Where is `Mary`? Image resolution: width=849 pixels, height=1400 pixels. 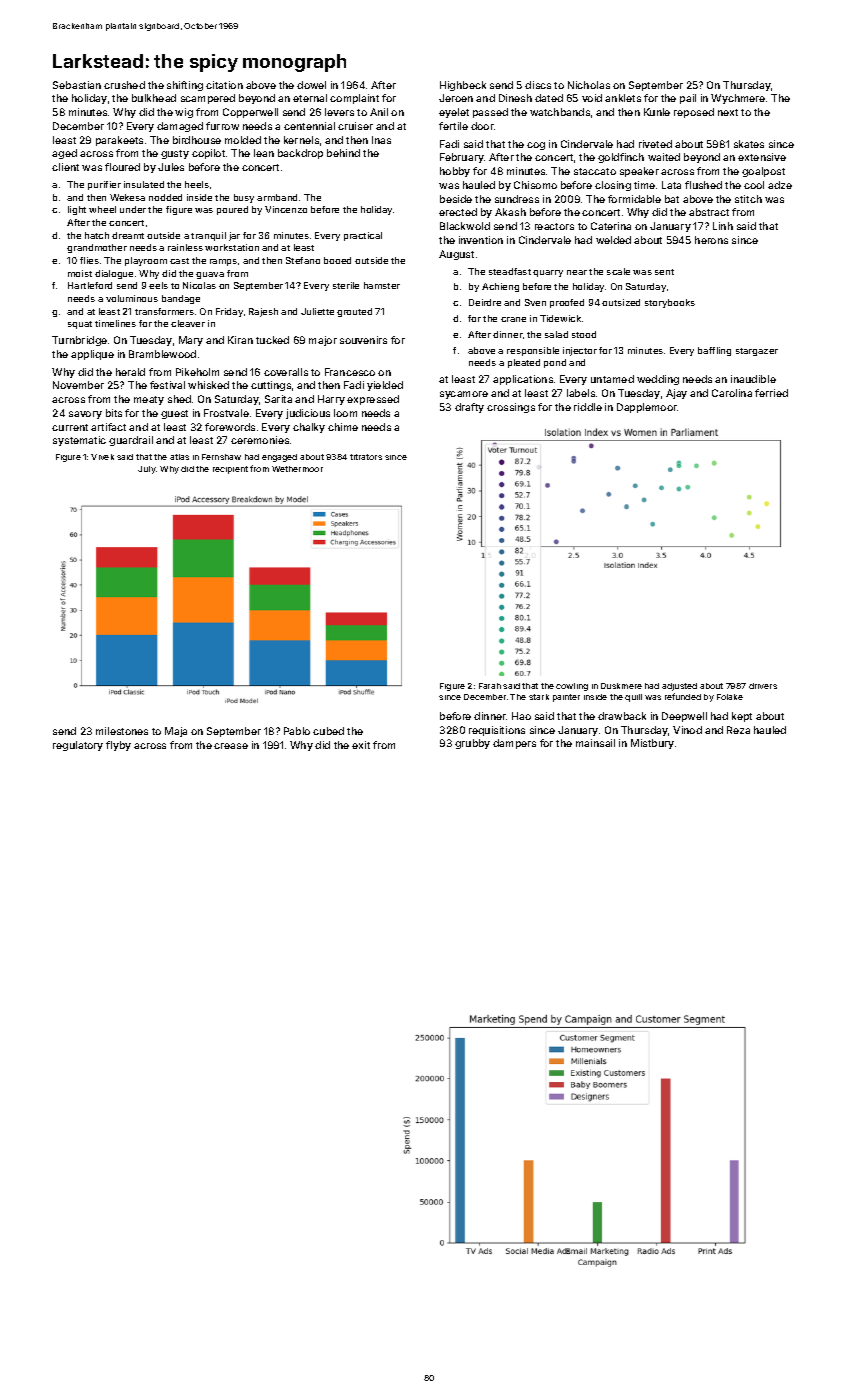 Mary is located at coordinates (191, 341).
